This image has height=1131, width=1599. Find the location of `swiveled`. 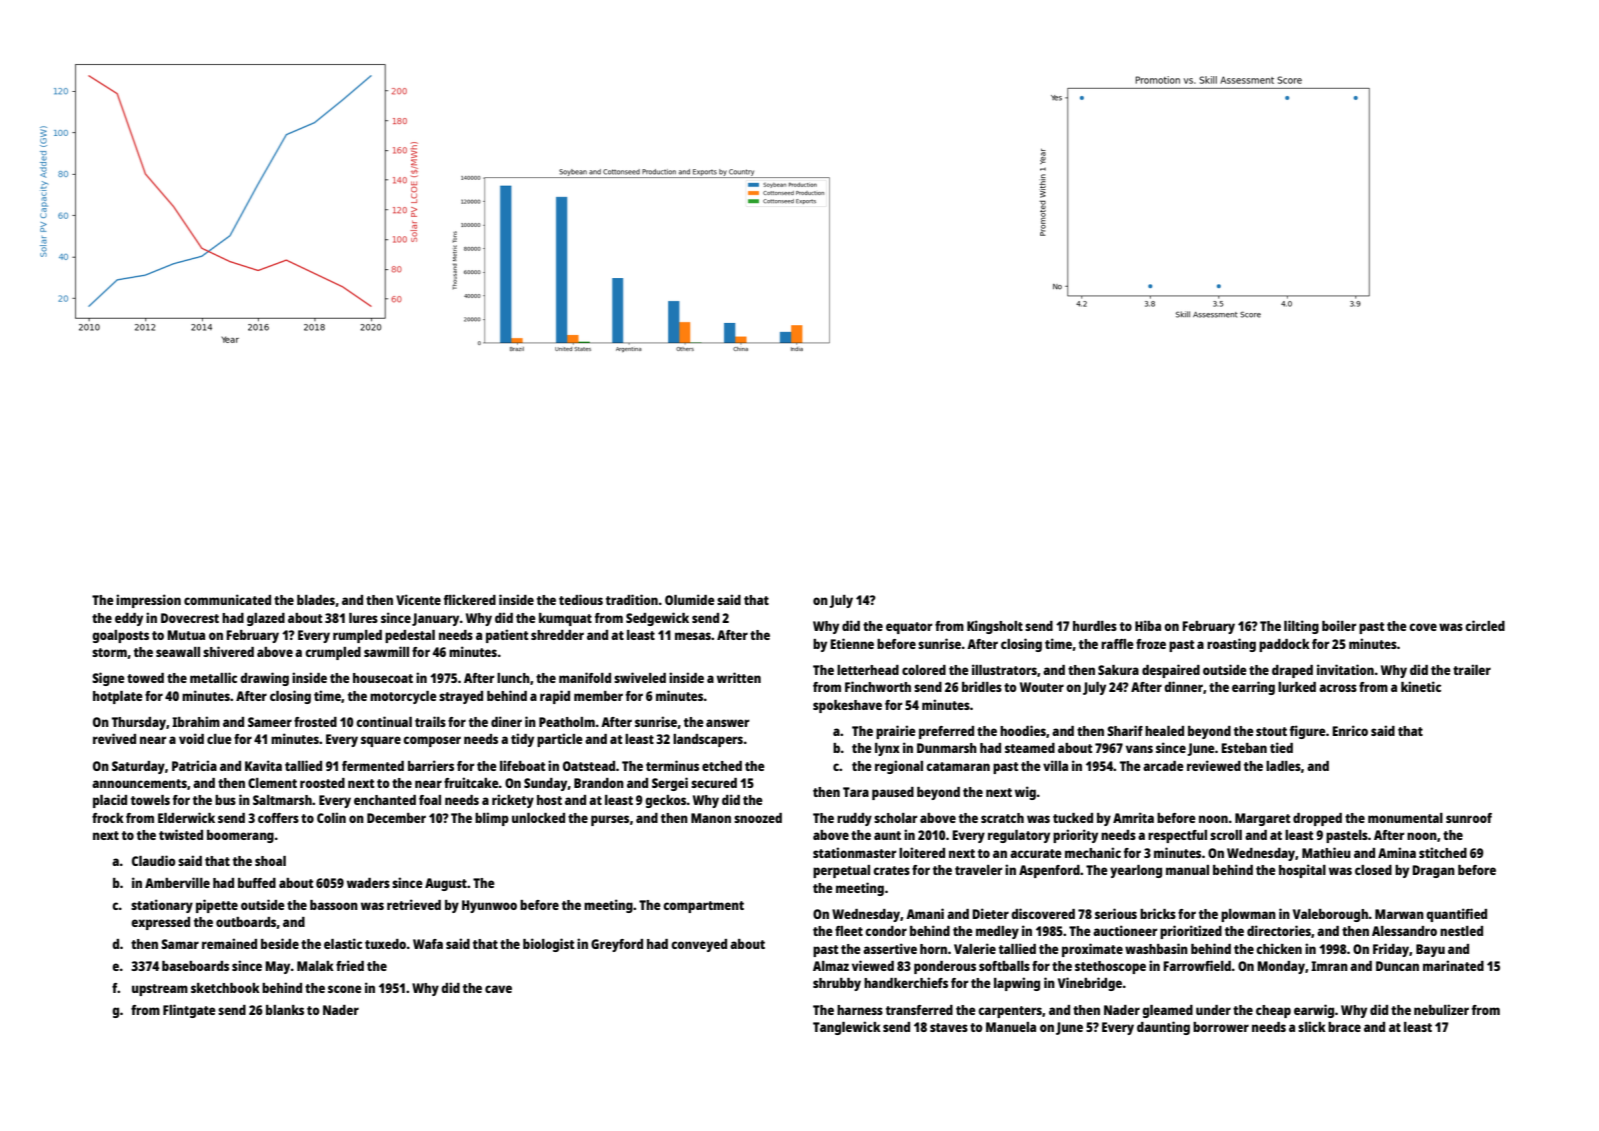

swiveled is located at coordinates (640, 677).
